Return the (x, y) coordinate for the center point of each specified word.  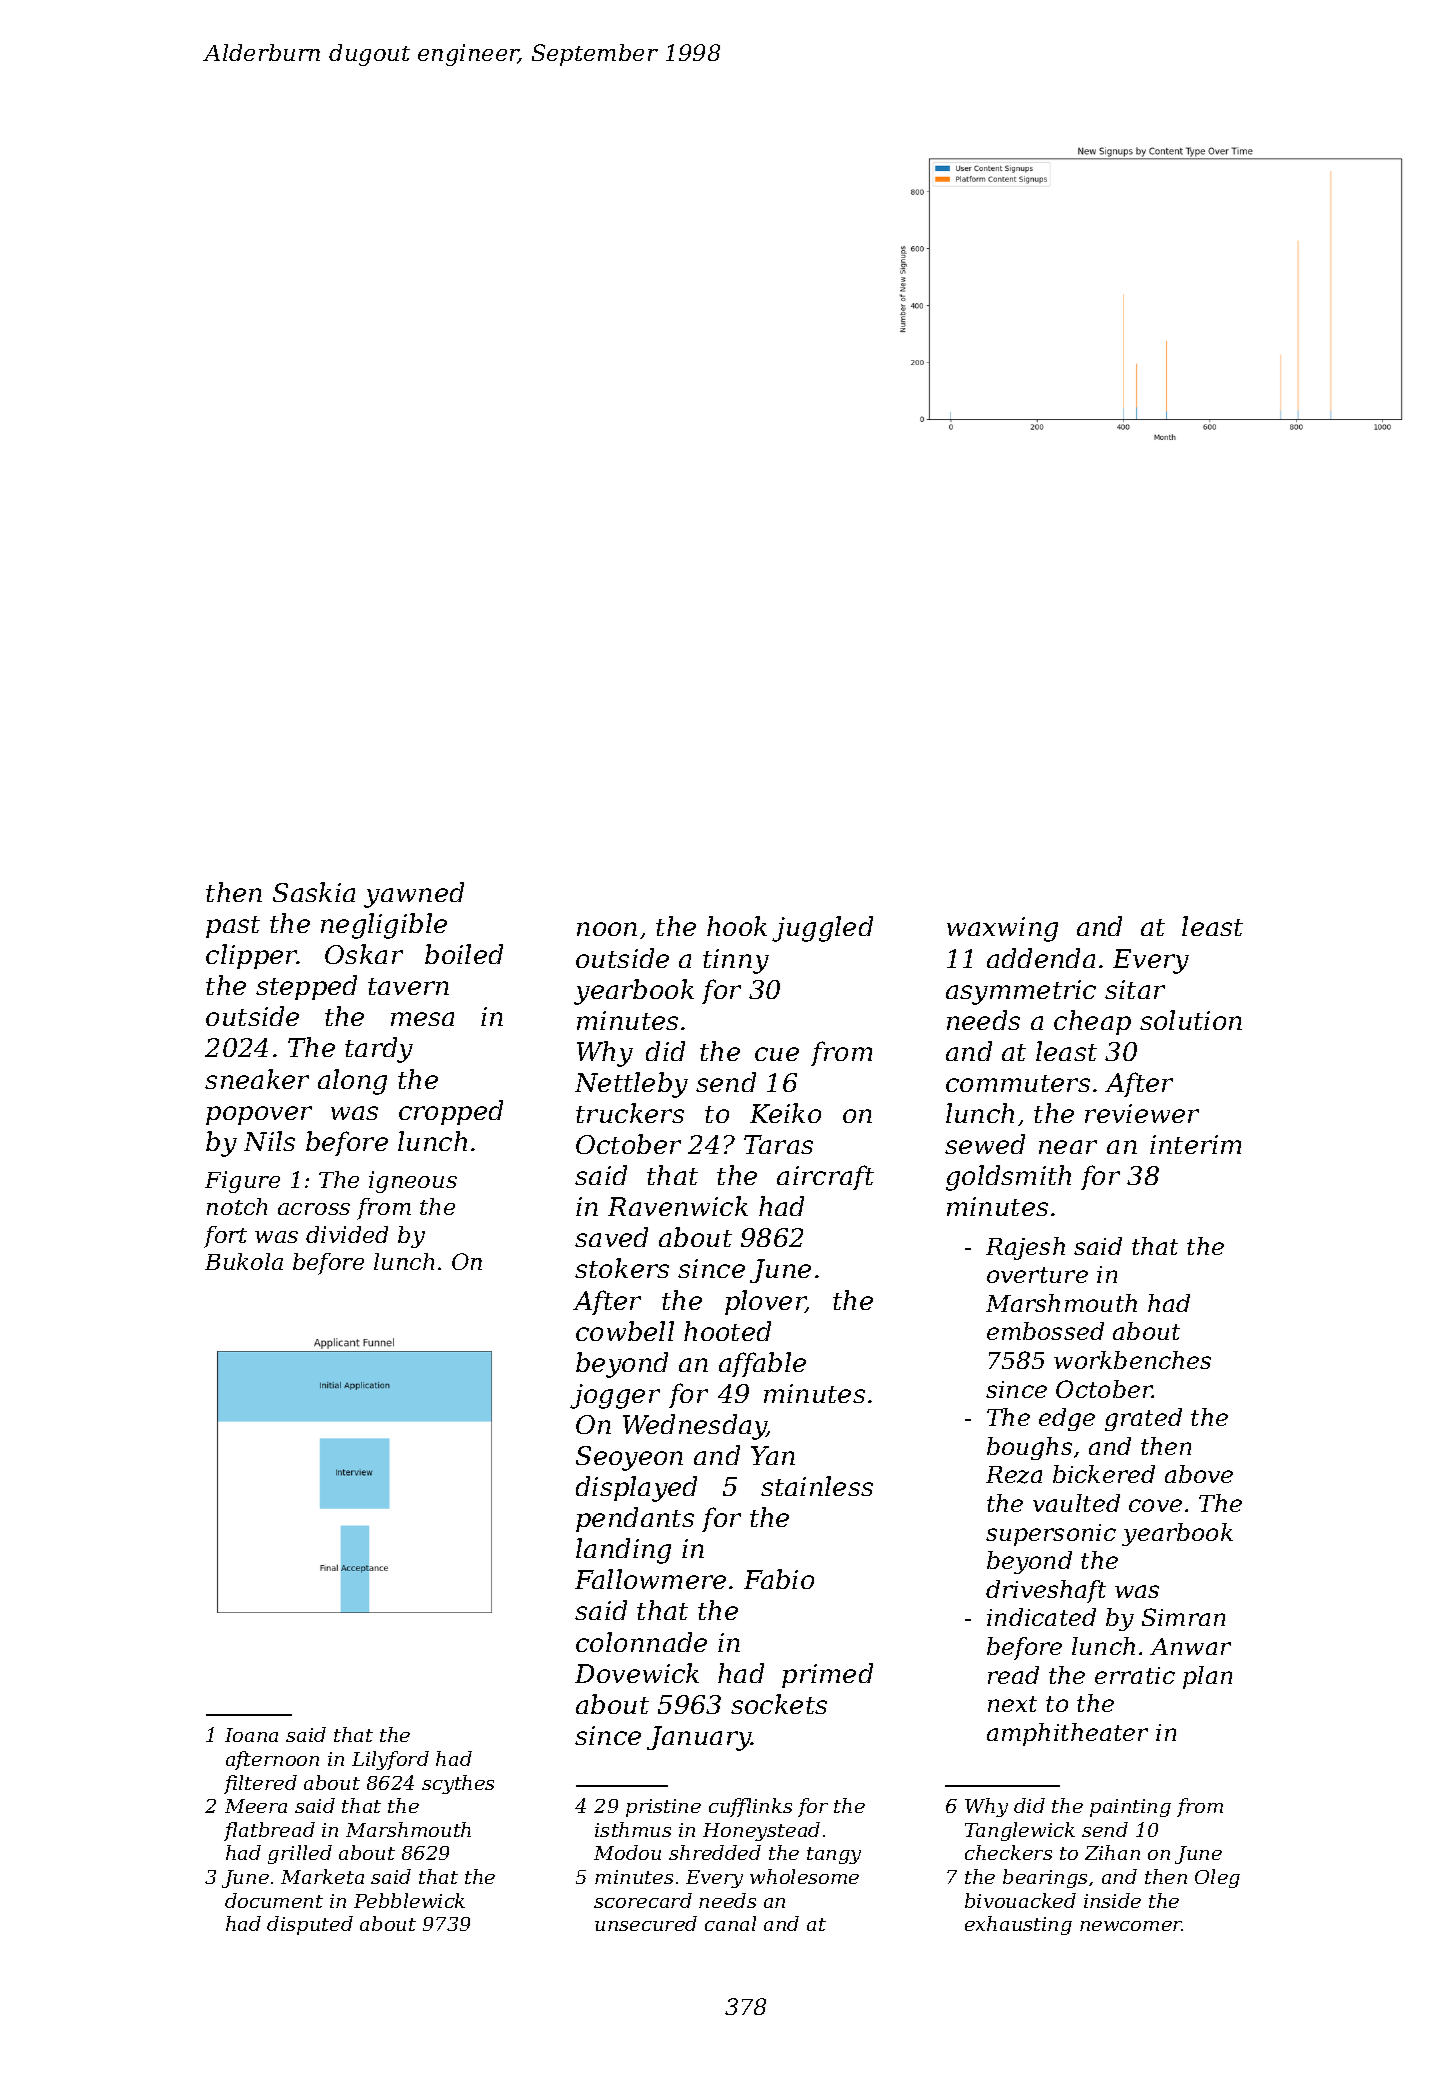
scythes (458, 1784)
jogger (615, 1396)
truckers (630, 1113)
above (1199, 1474)
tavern (408, 986)
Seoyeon (629, 1458)
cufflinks (750, 1807)
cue (777, 1054)
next (1012, 1704)
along (352, 1082)
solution (1191, 1020)
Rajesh (1025, 1248)
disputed (310, 1925)
